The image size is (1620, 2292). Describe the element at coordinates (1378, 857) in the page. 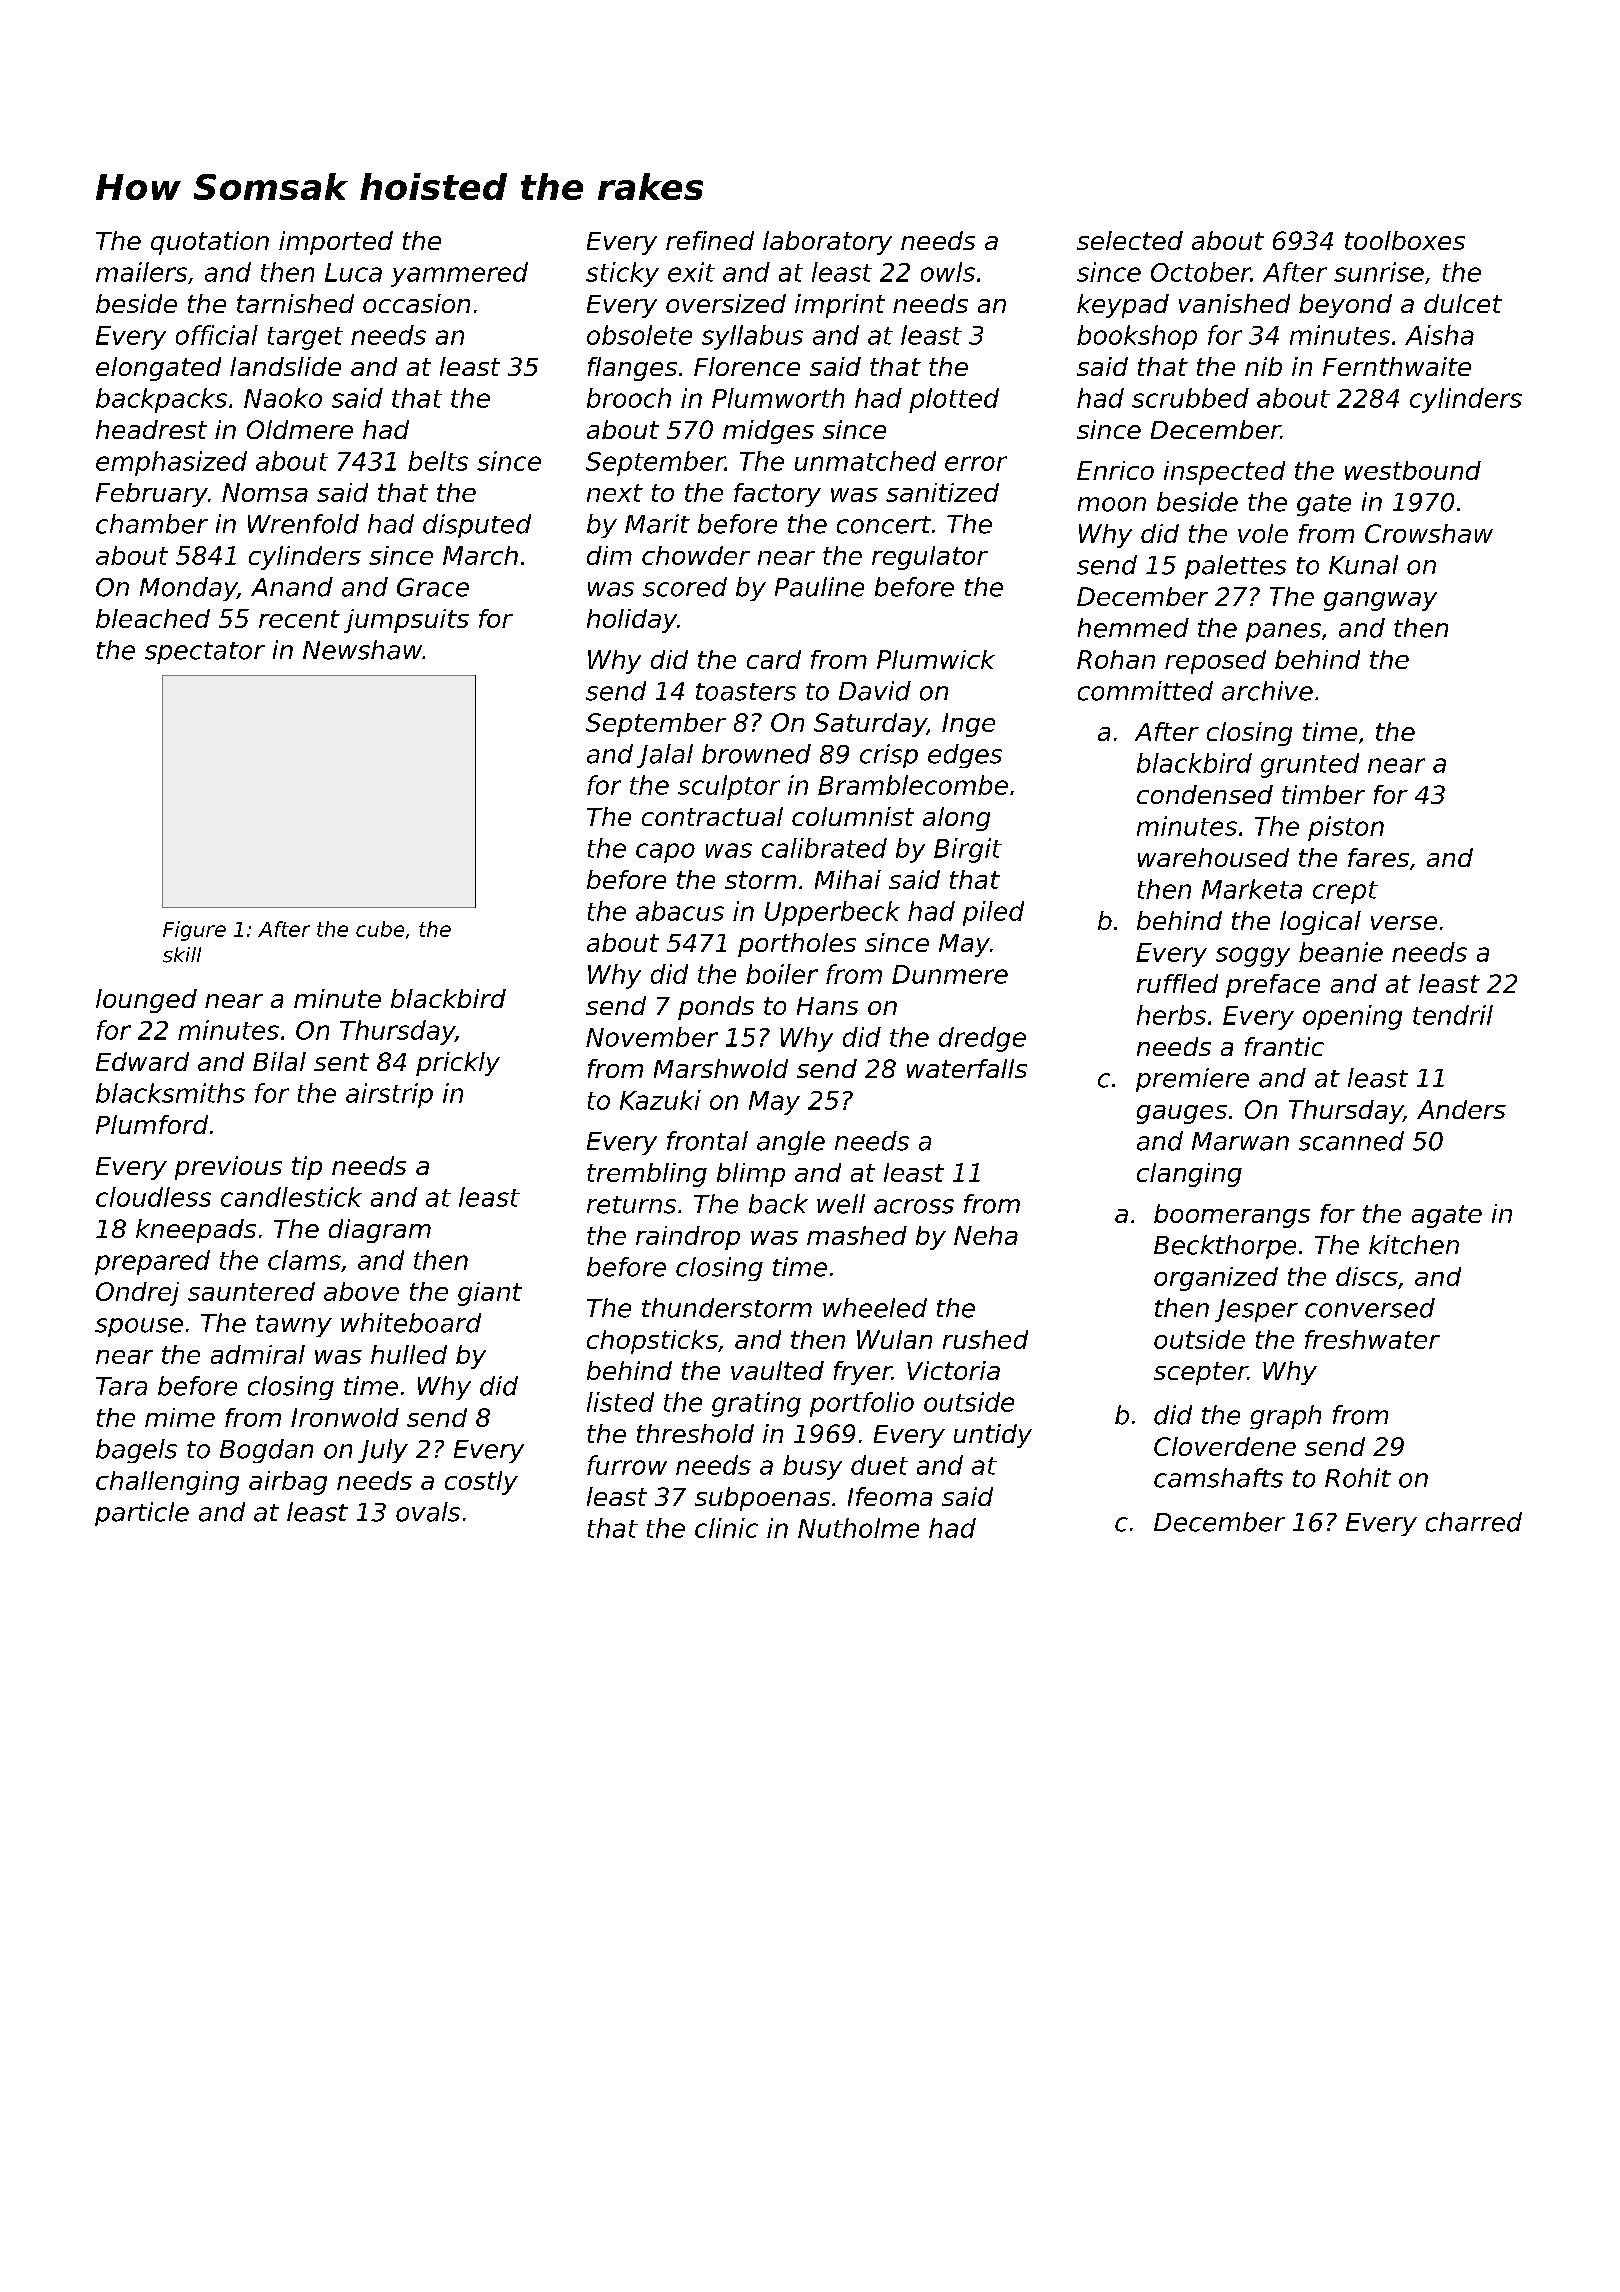

I see `fares` at that location.
